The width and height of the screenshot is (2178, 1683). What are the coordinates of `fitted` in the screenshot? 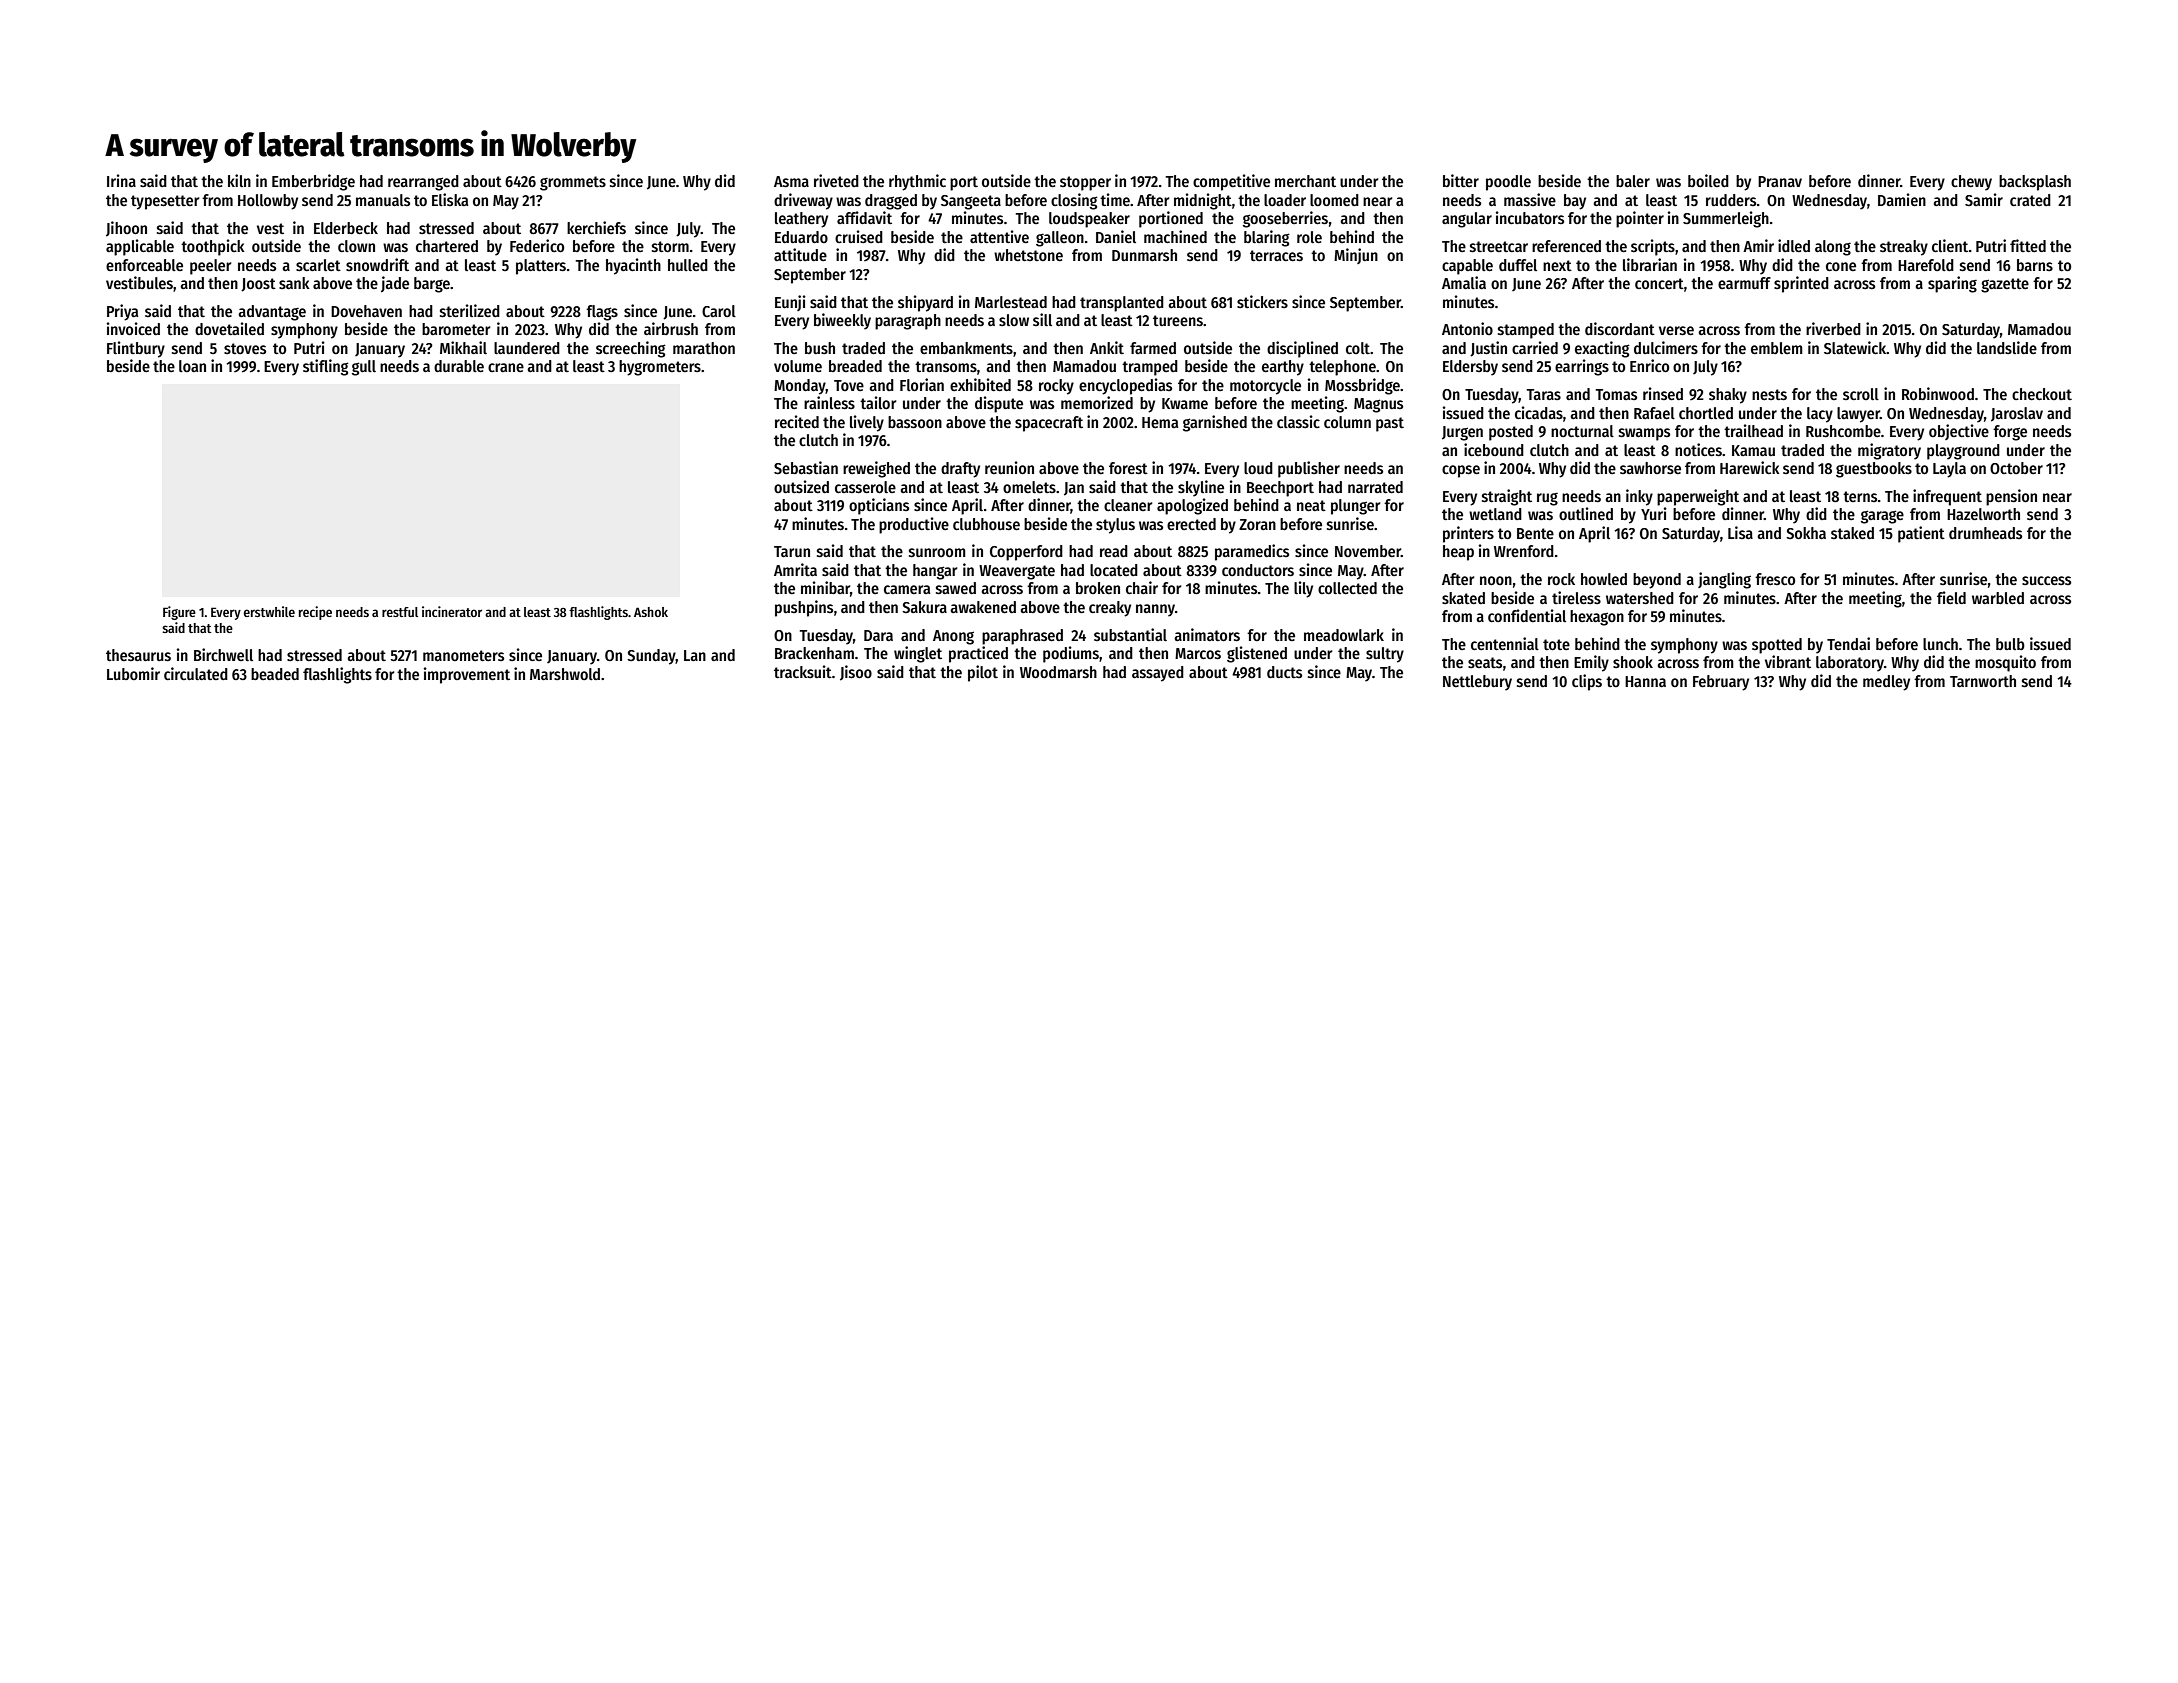 It's located at (2028, 245).
